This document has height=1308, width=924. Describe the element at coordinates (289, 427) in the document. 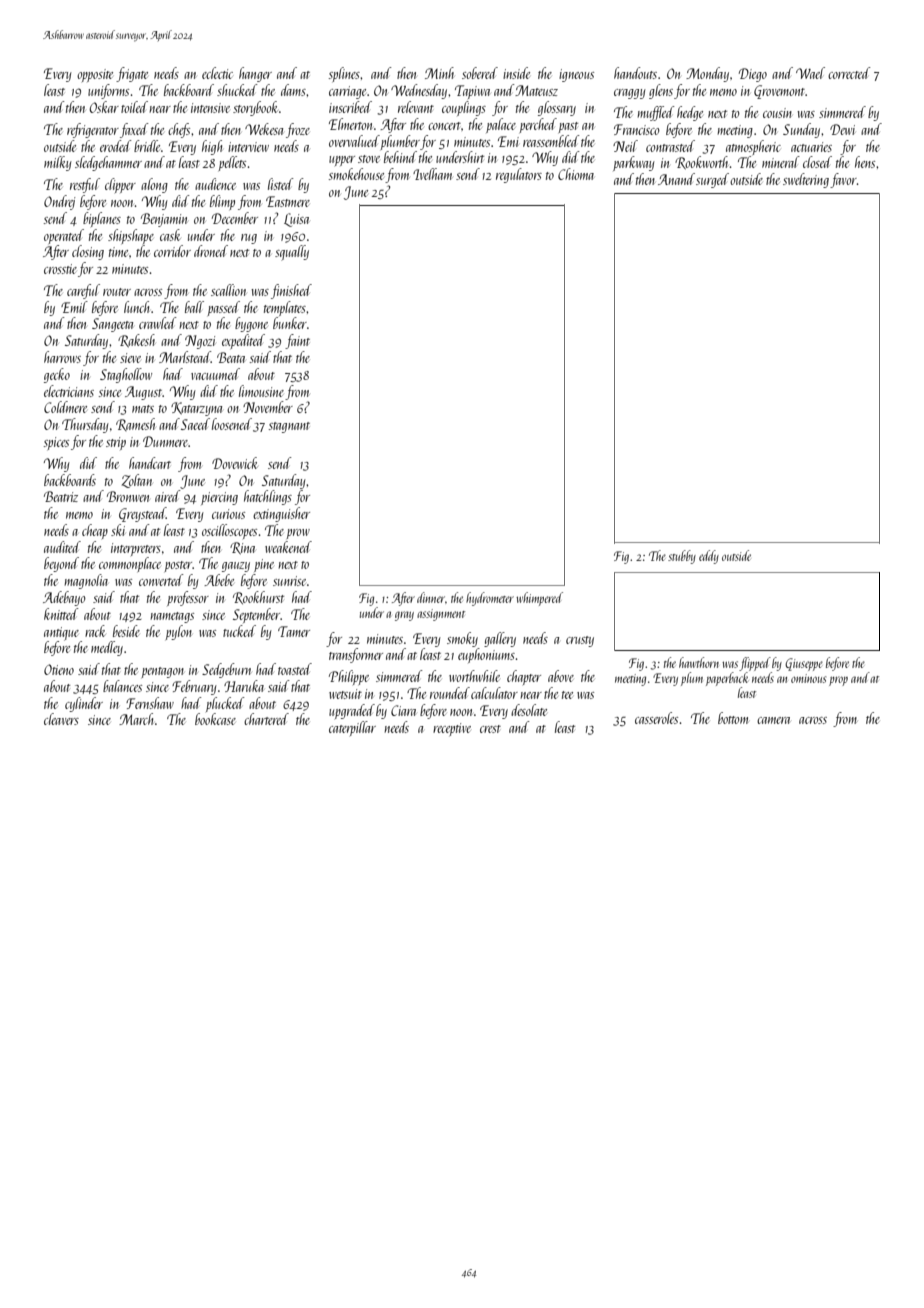

I see `stagnant` at that location.
